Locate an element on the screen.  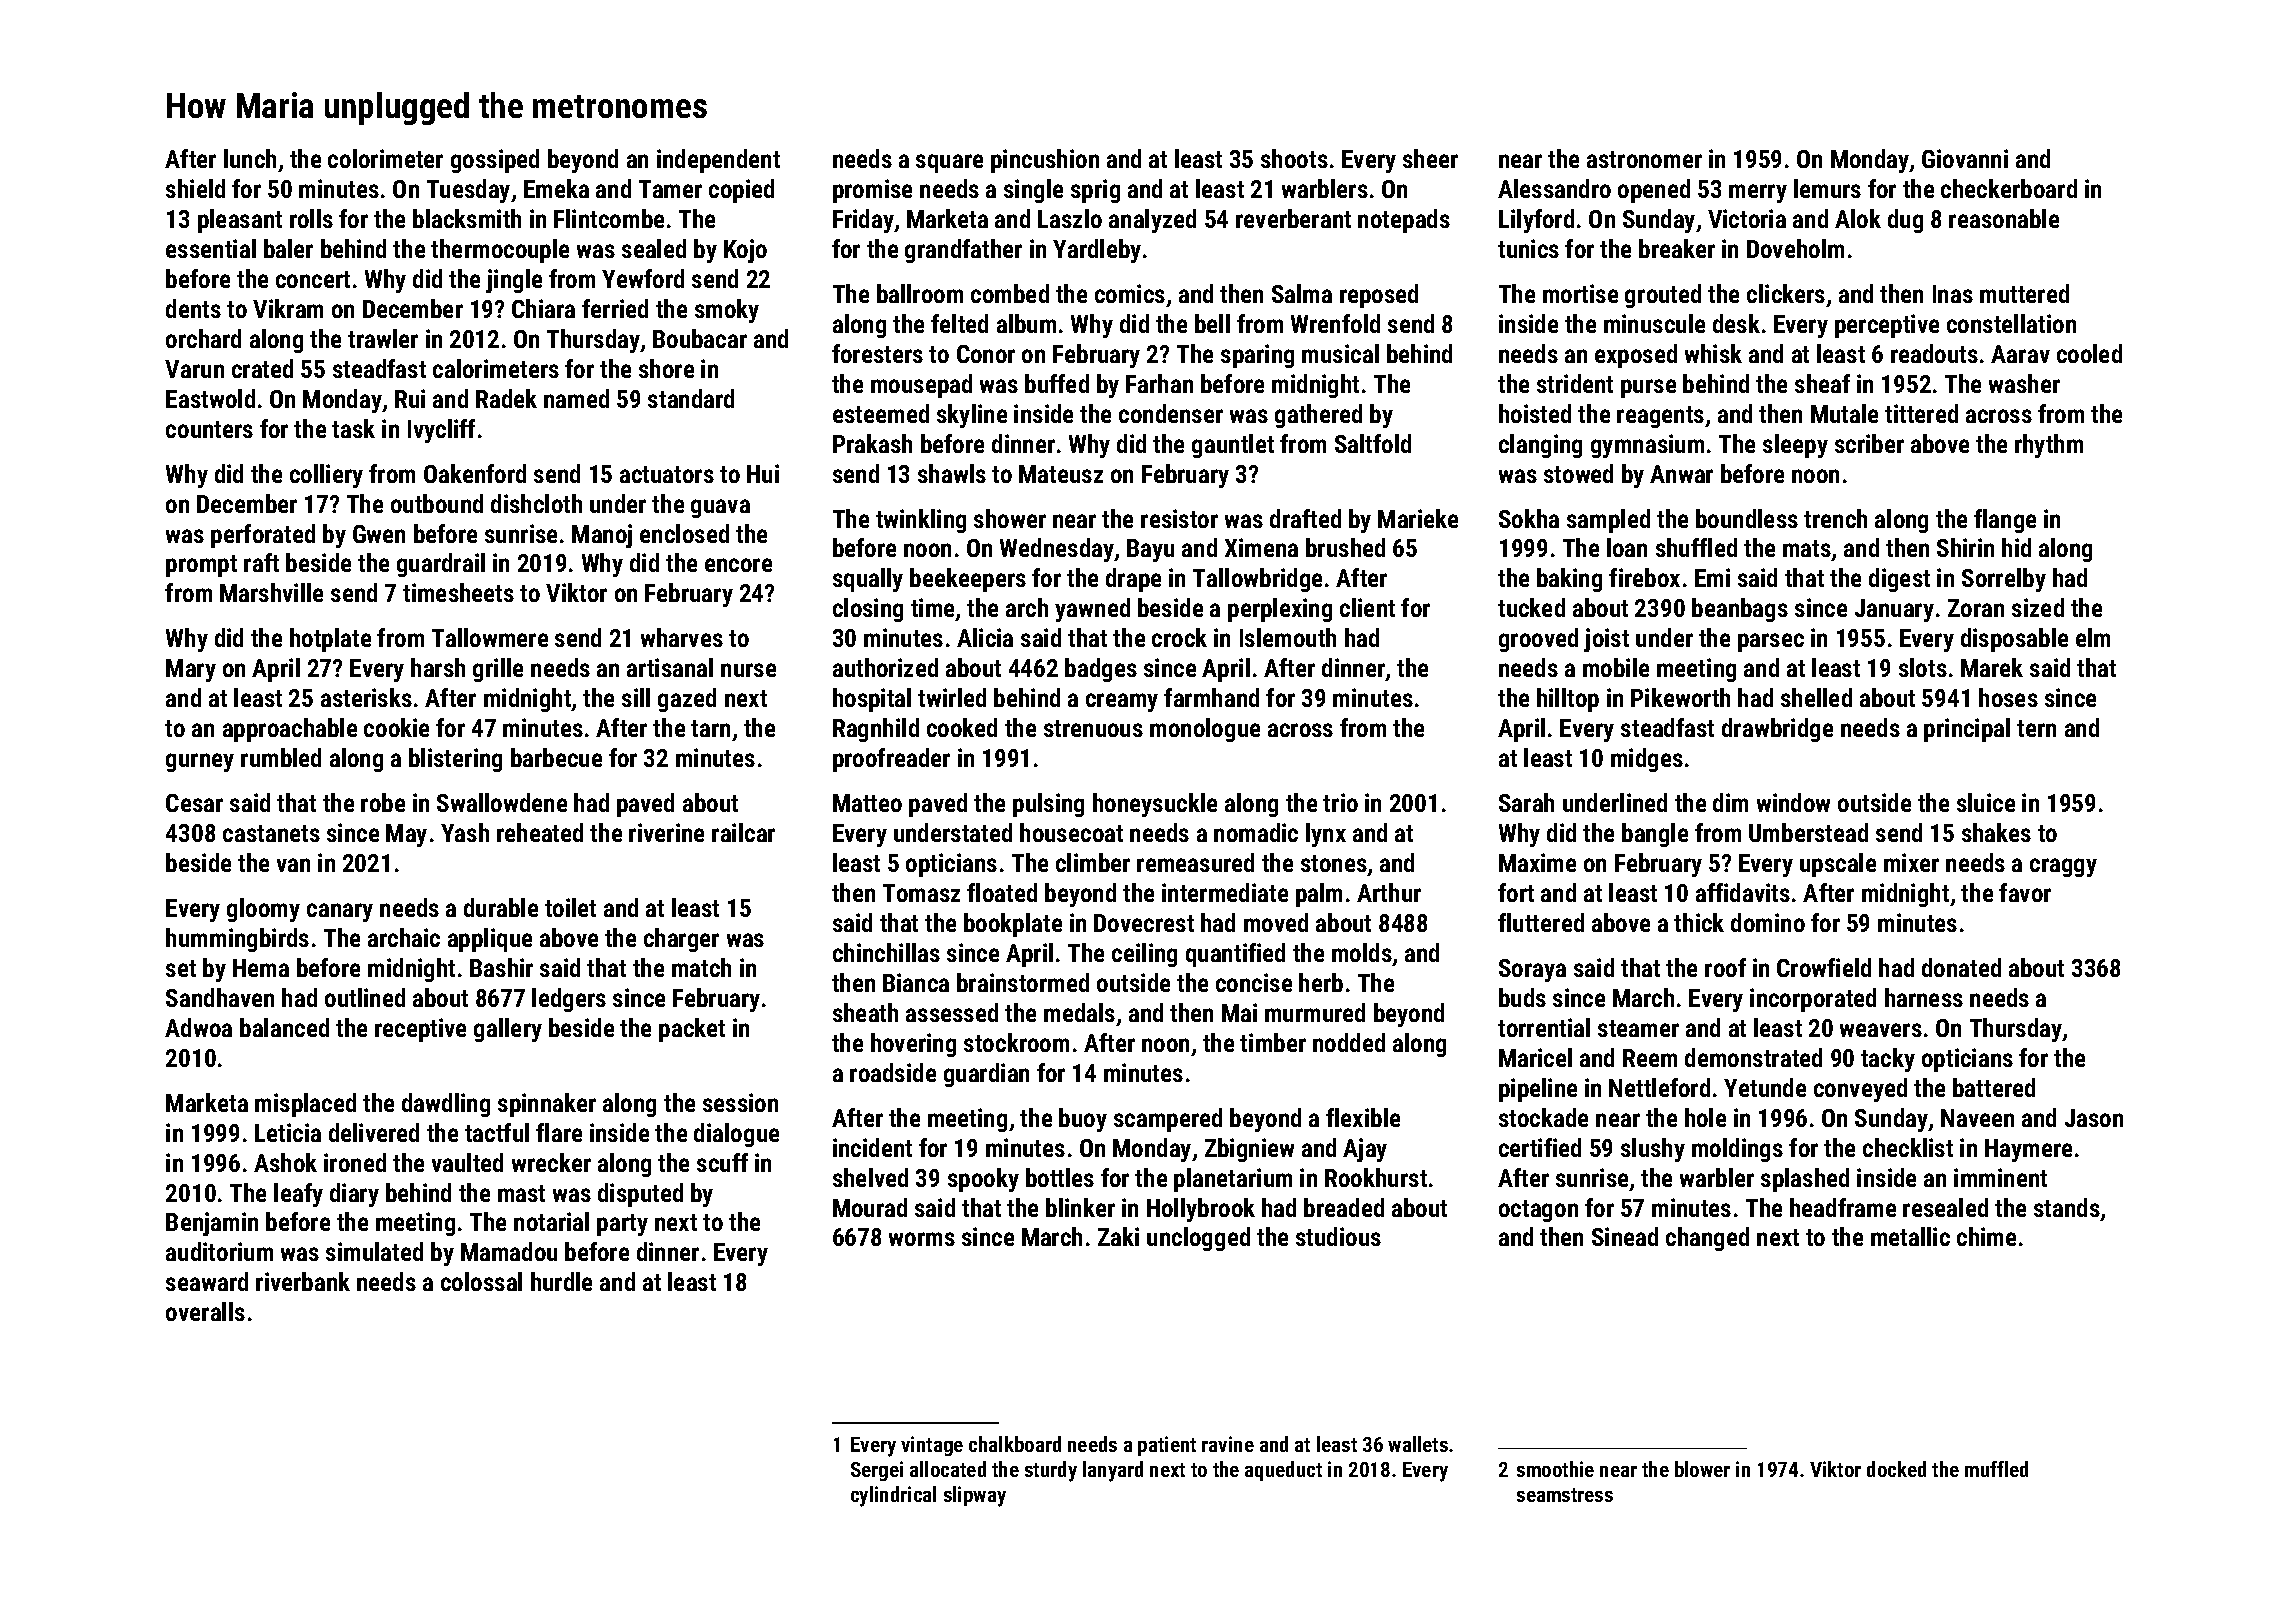
aqueduct is located at coordinates (1283, 1471).
